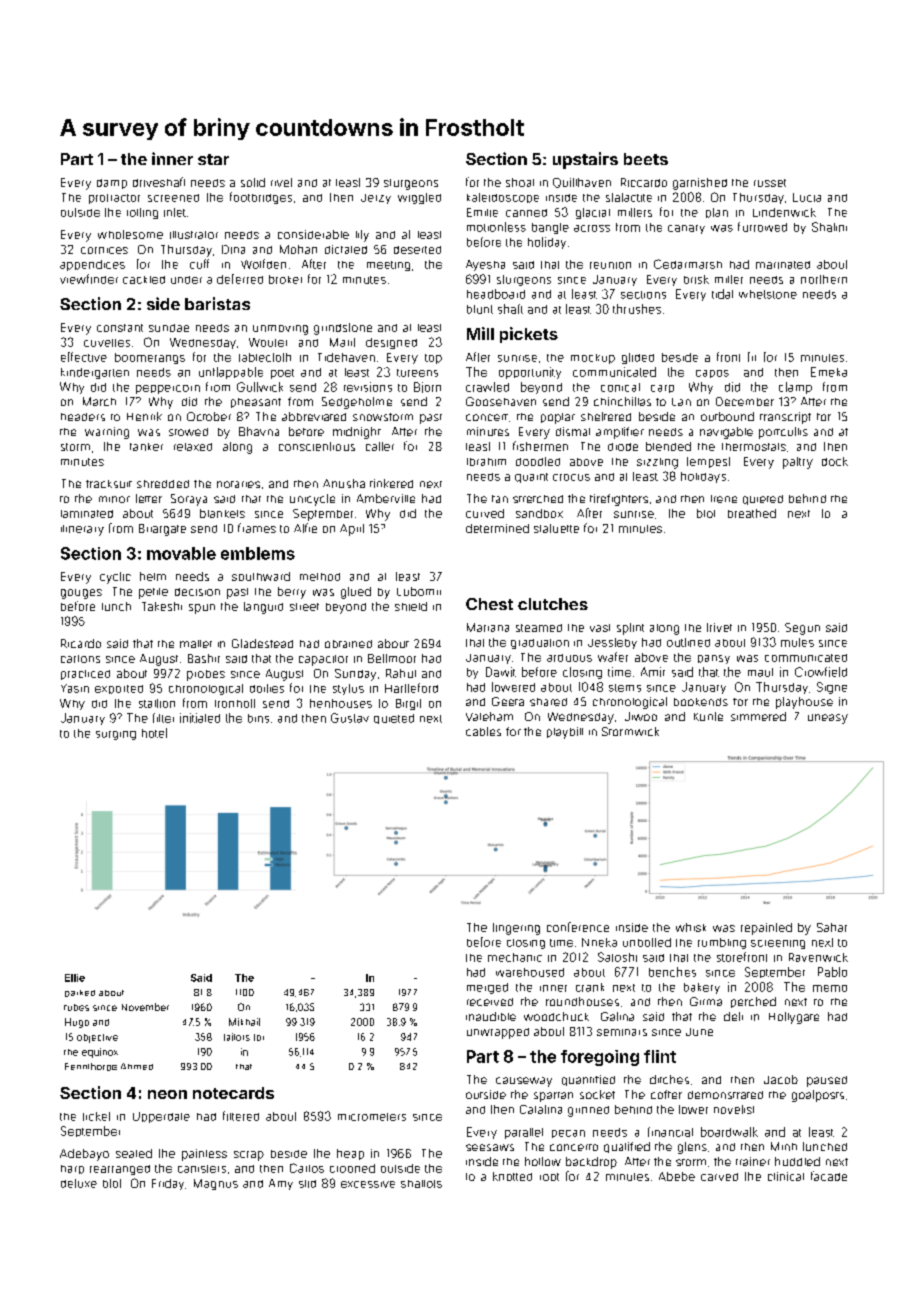 The width and height of the image is (908, 1316). I want to click on Marit, so click(342, 342).
